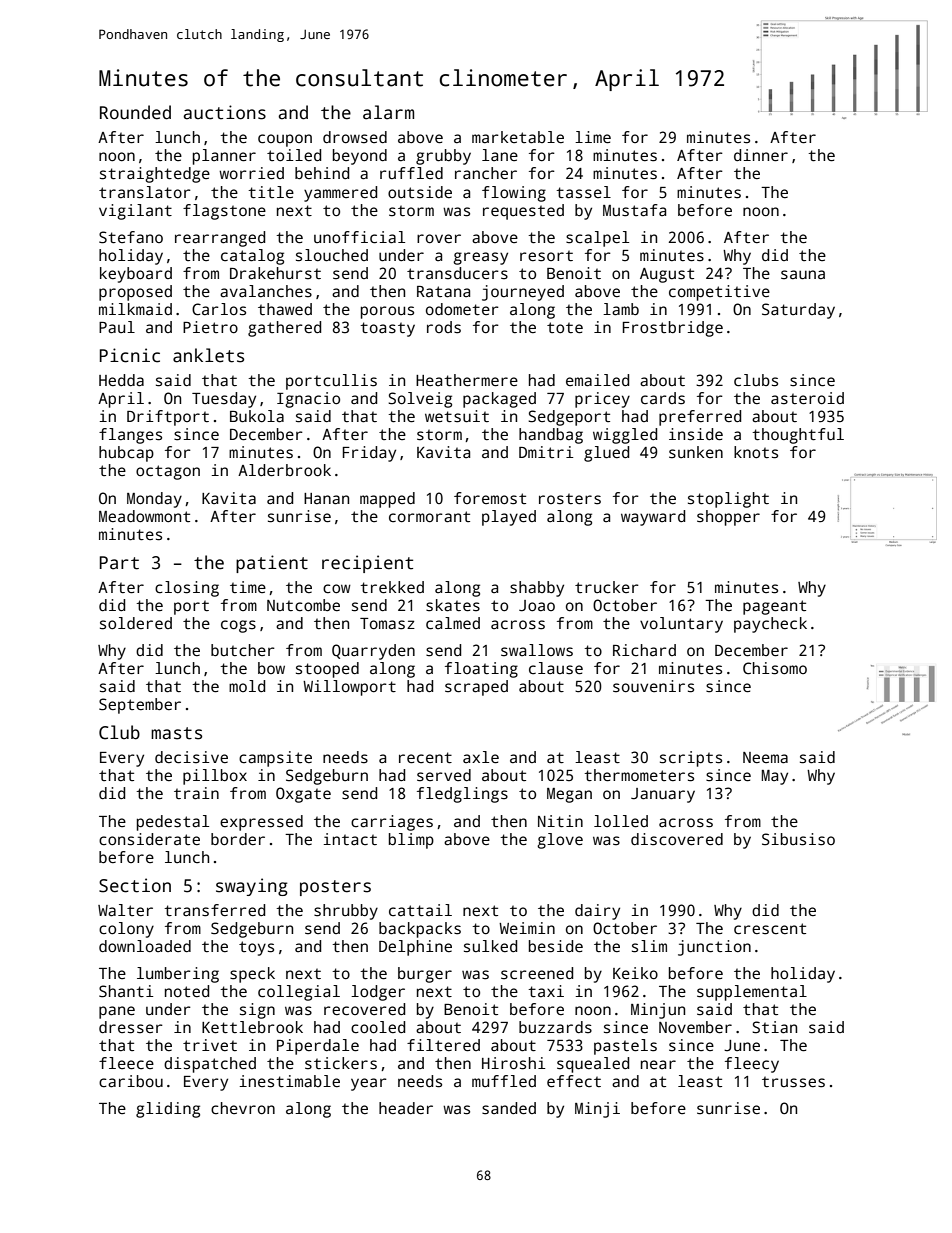 The image size is (952, 1233). Describe the element at coordinates (135, 112) in the document. I see `Rounded` at that location.
